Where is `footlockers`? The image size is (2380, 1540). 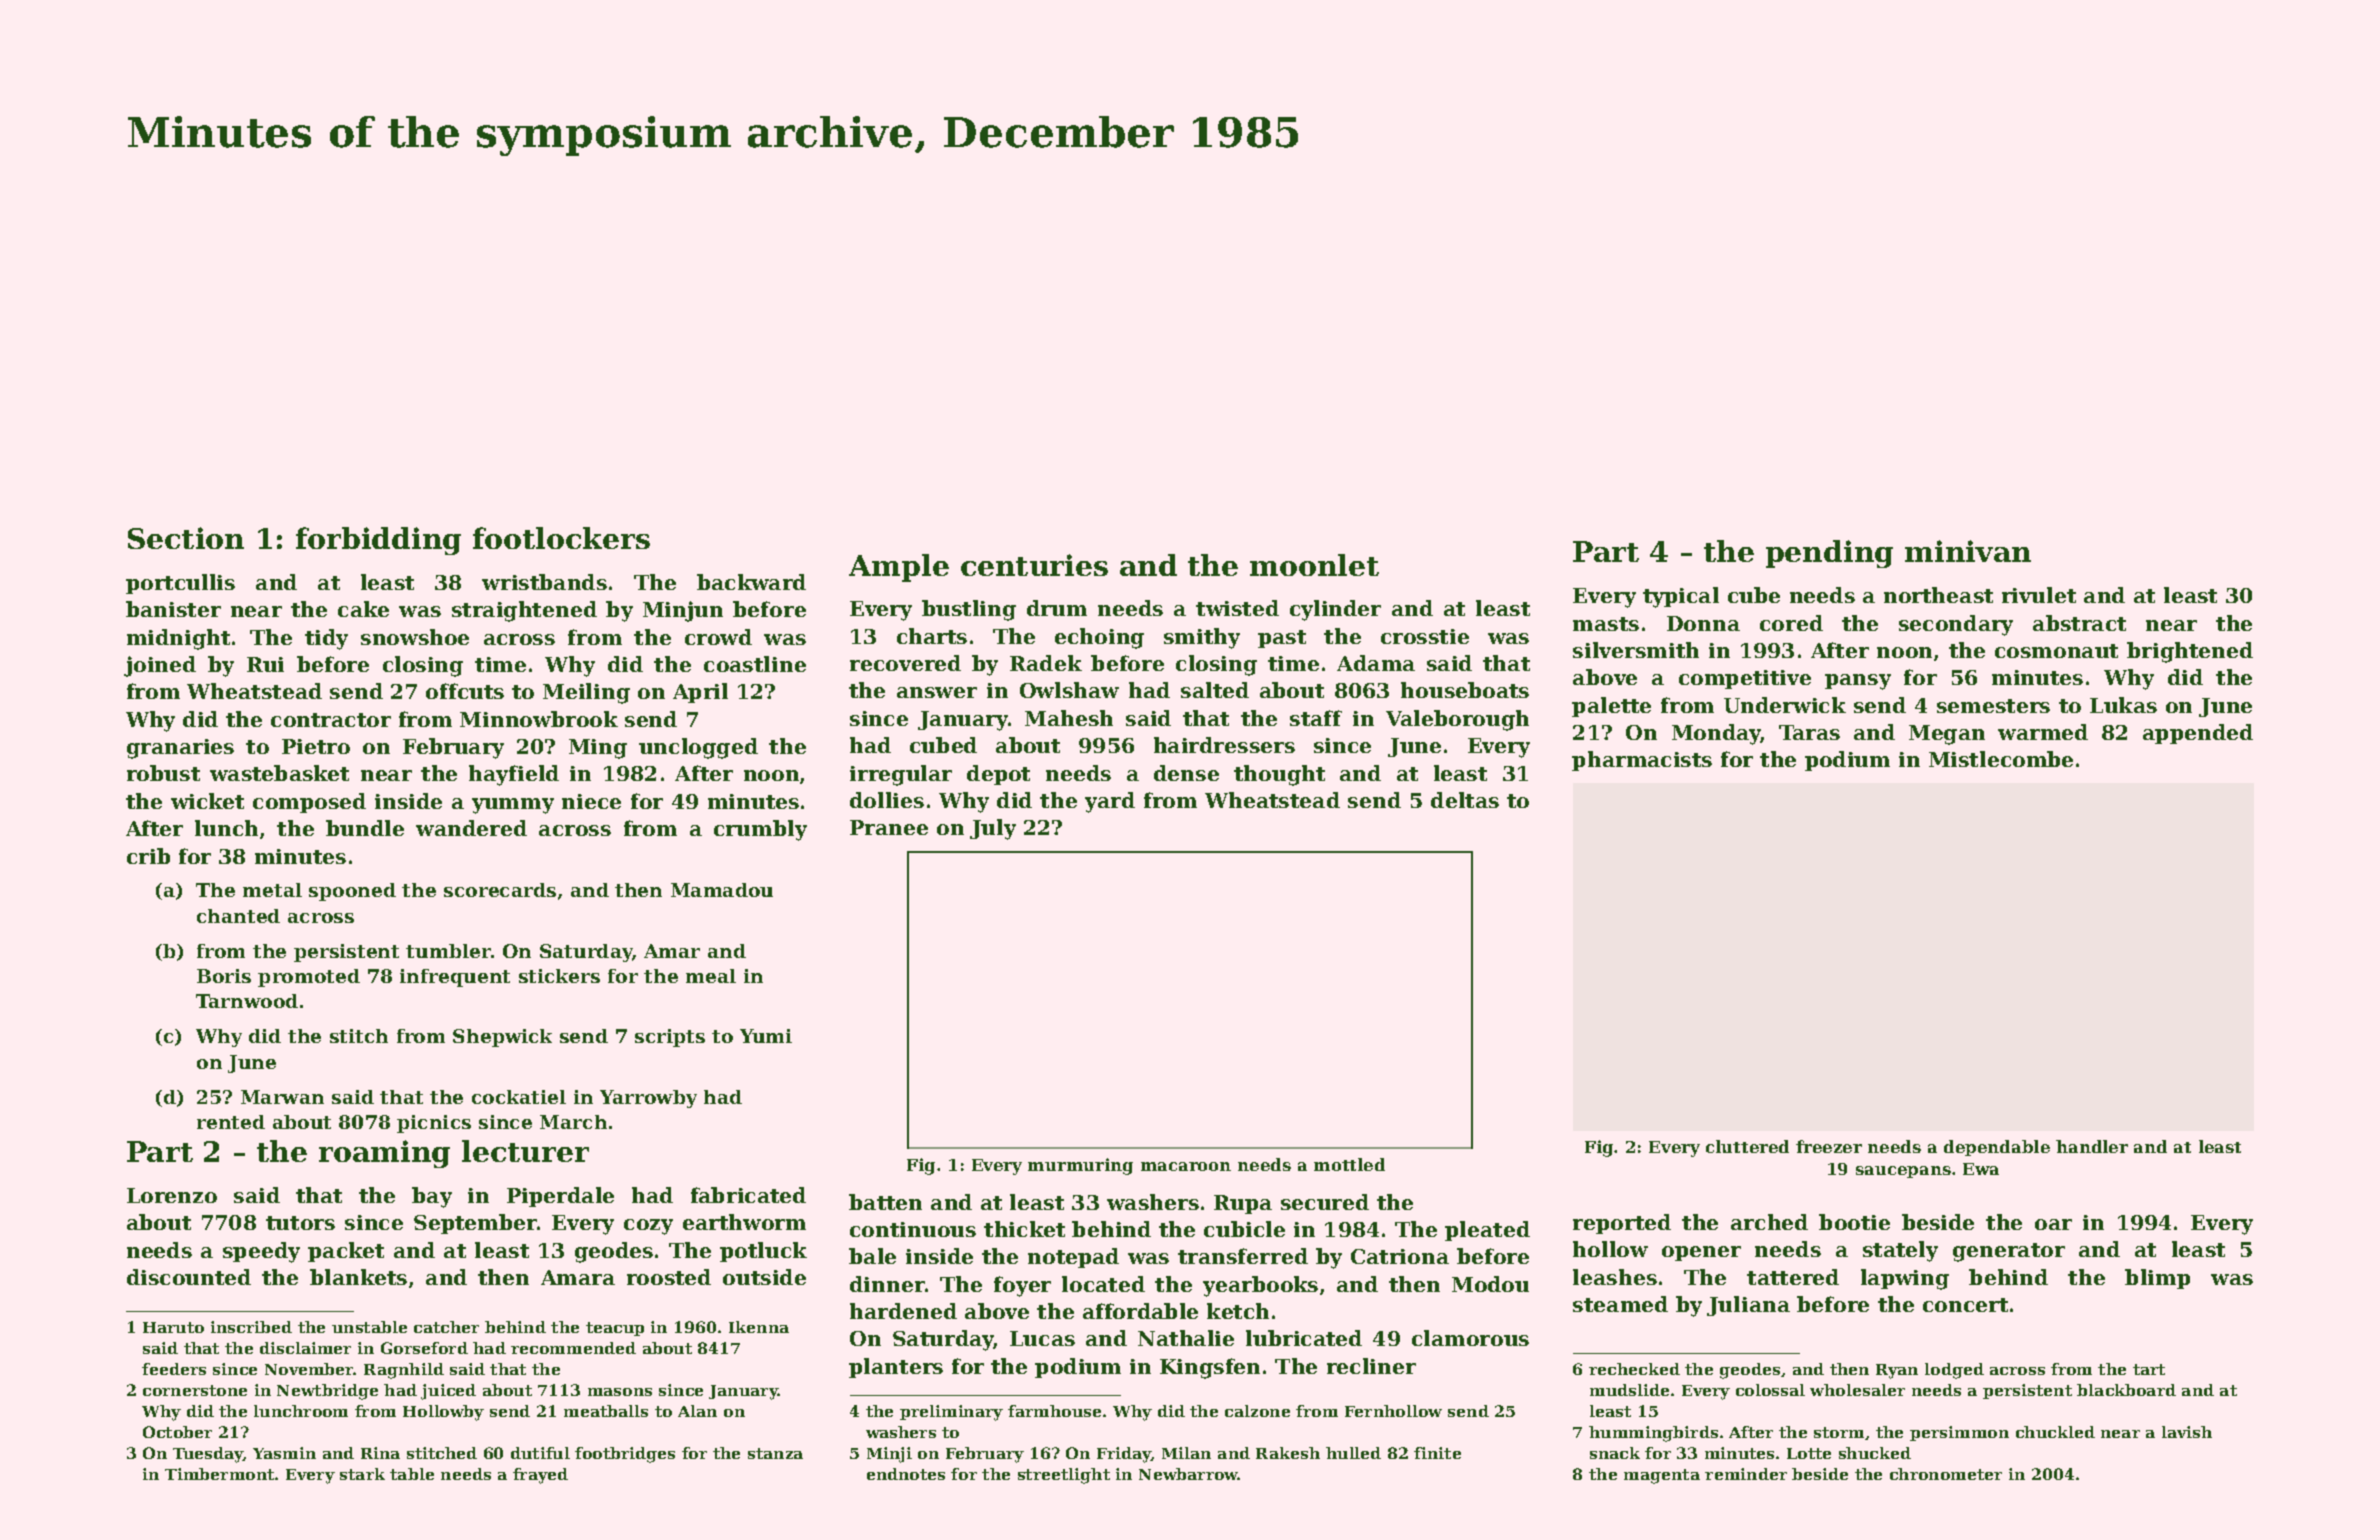 footlockers is located at coordinates (561, 538).
